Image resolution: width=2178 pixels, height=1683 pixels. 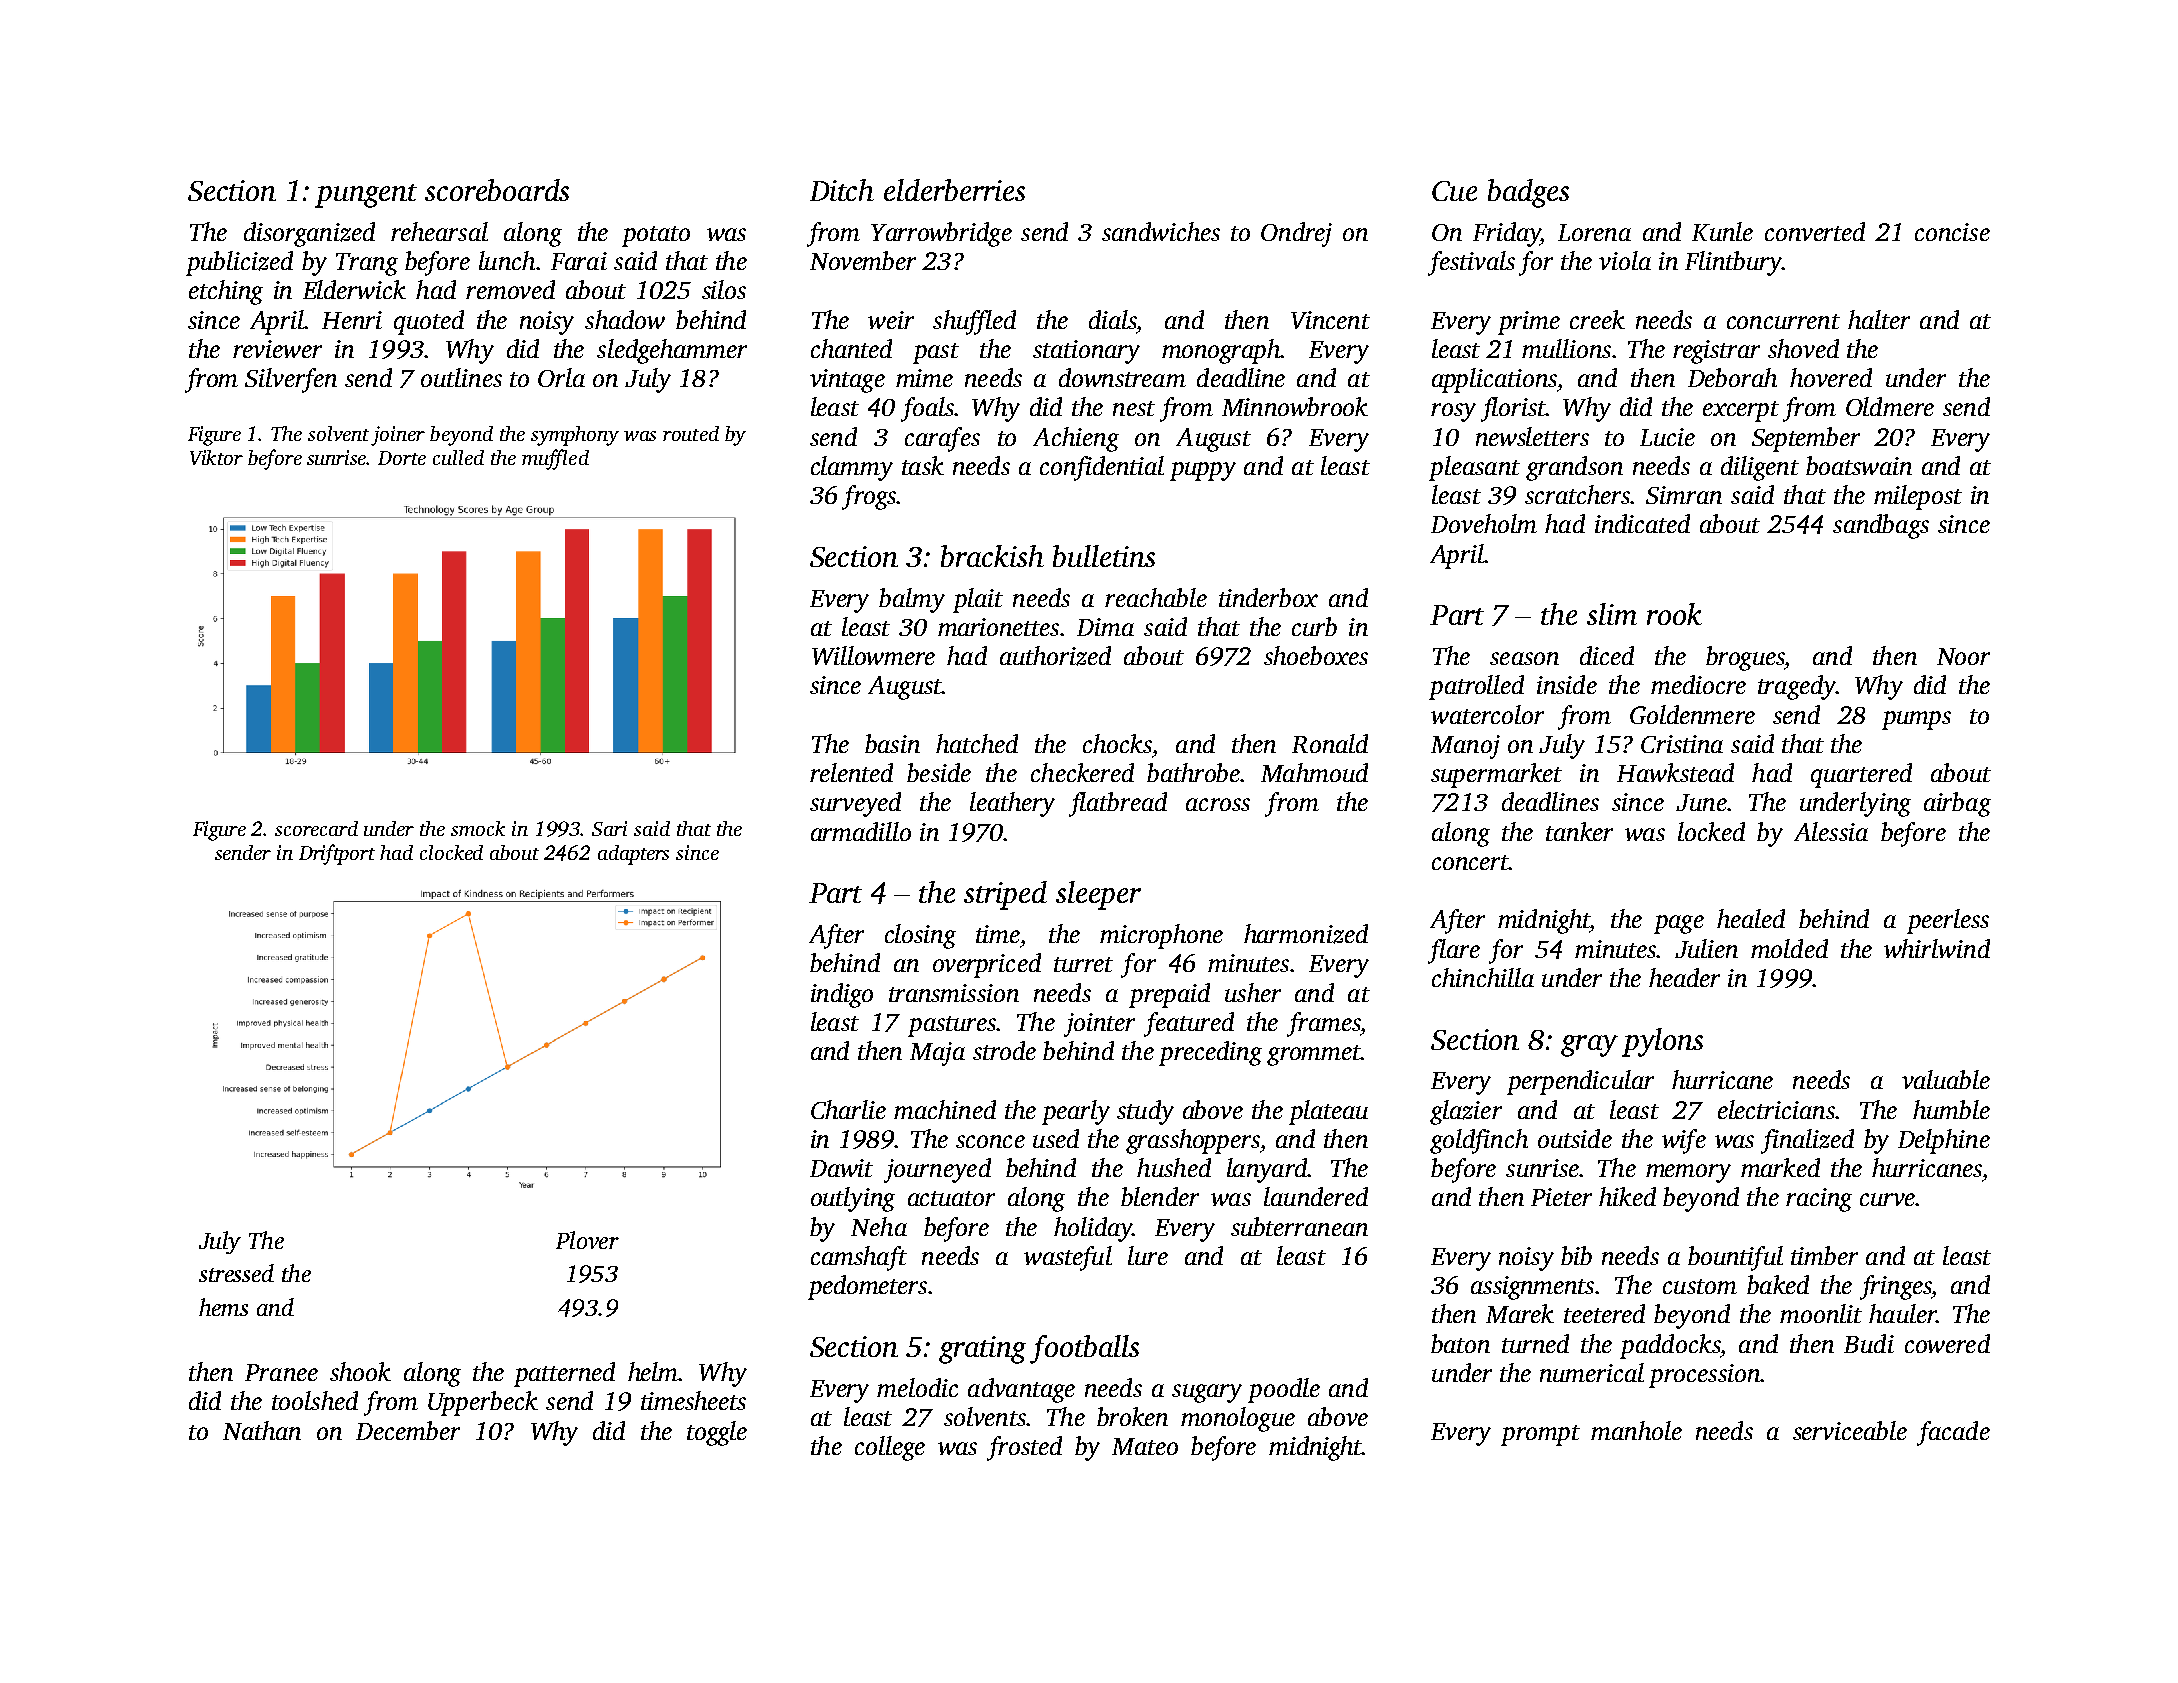 I want to click on pungent, so click(x=366, y=196).
